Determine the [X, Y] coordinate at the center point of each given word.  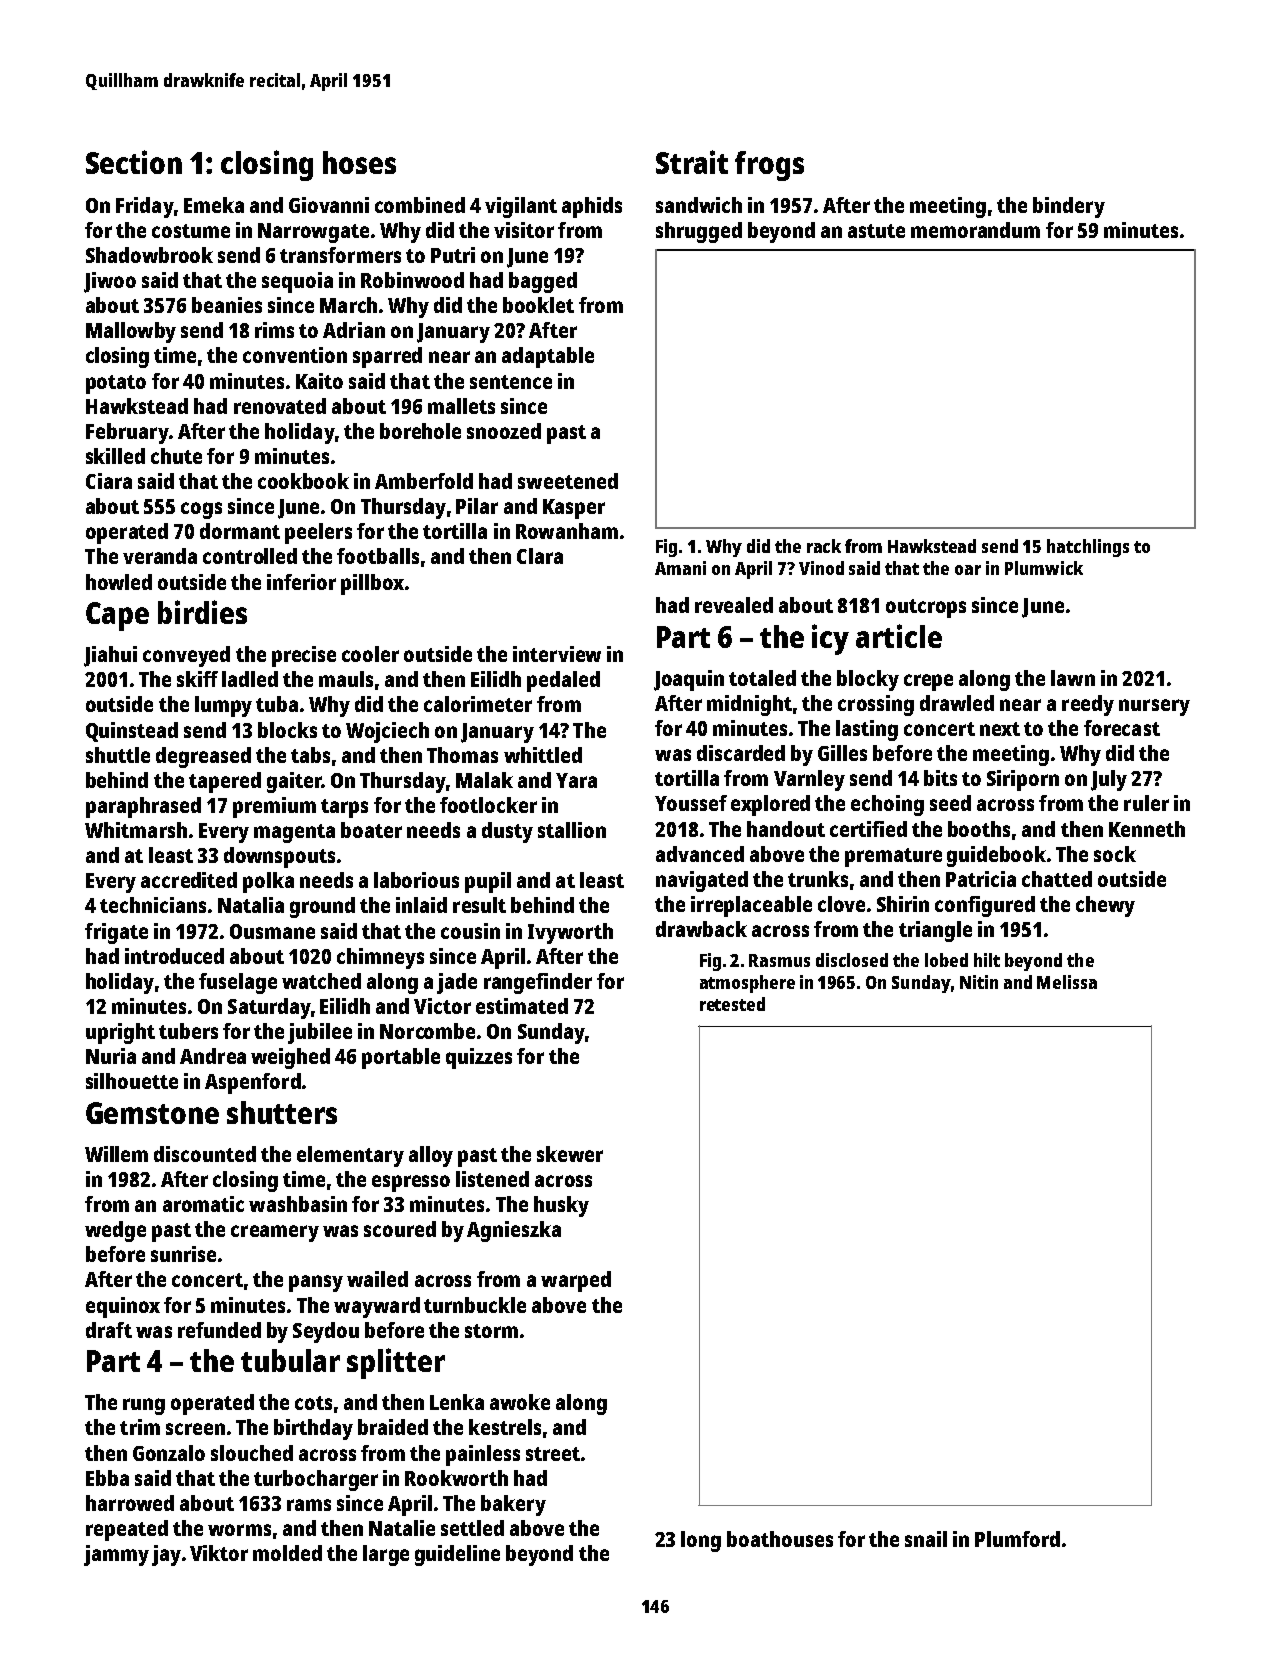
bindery [1069, 207]
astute [876, 231]
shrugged [699, 232]
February [127, 433]
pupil [488, 882]
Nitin [979, 982]
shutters [282, 1112]
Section [134, 162]
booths [979, 829]
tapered [225, 782]
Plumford [1017, 1539]
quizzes [479, 1058]
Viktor [219, 1553]
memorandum [975, 230]
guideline [457, 1555]
